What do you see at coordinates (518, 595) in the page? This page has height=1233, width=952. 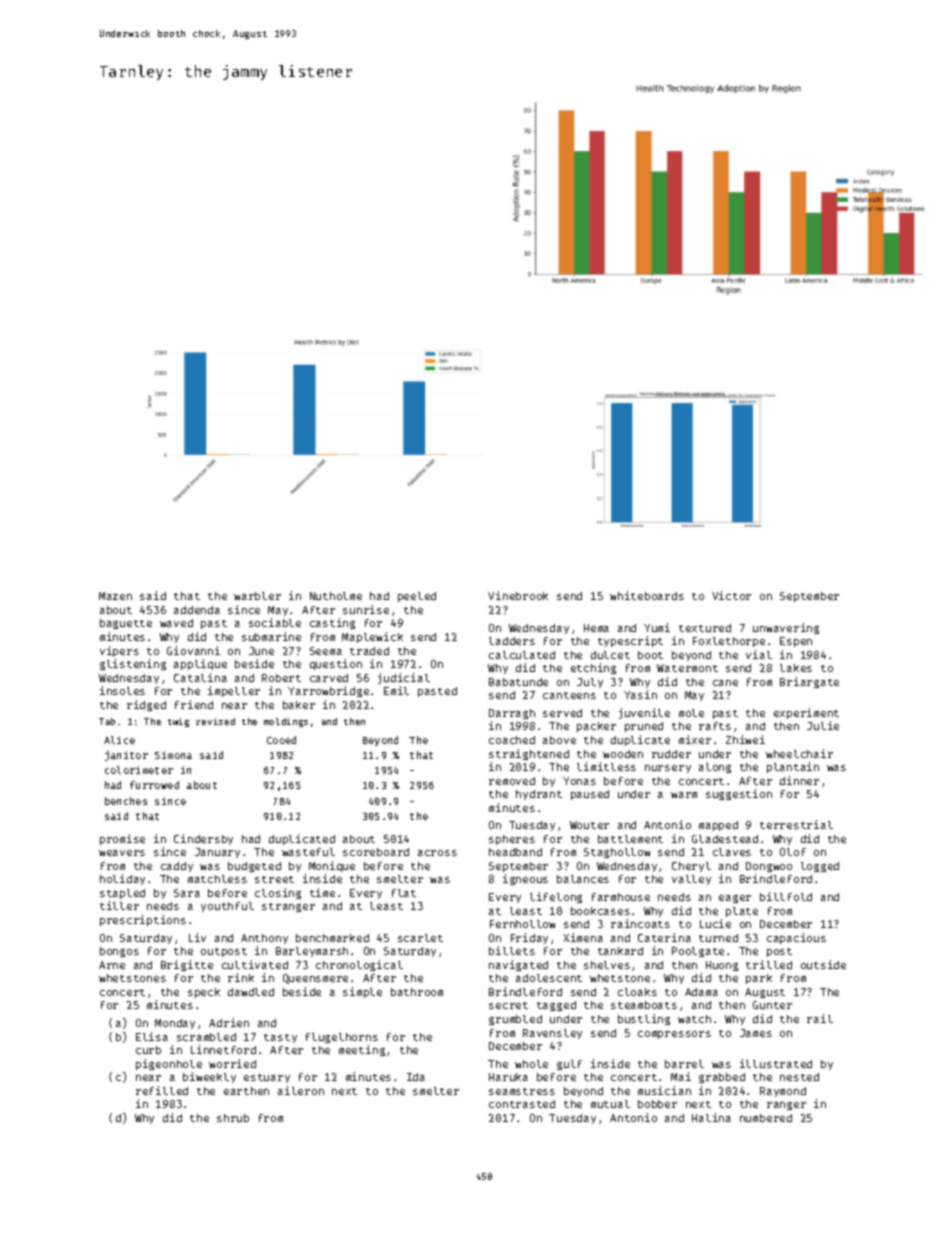 I see `Vinebrook` at bounding box center [518, 595].
